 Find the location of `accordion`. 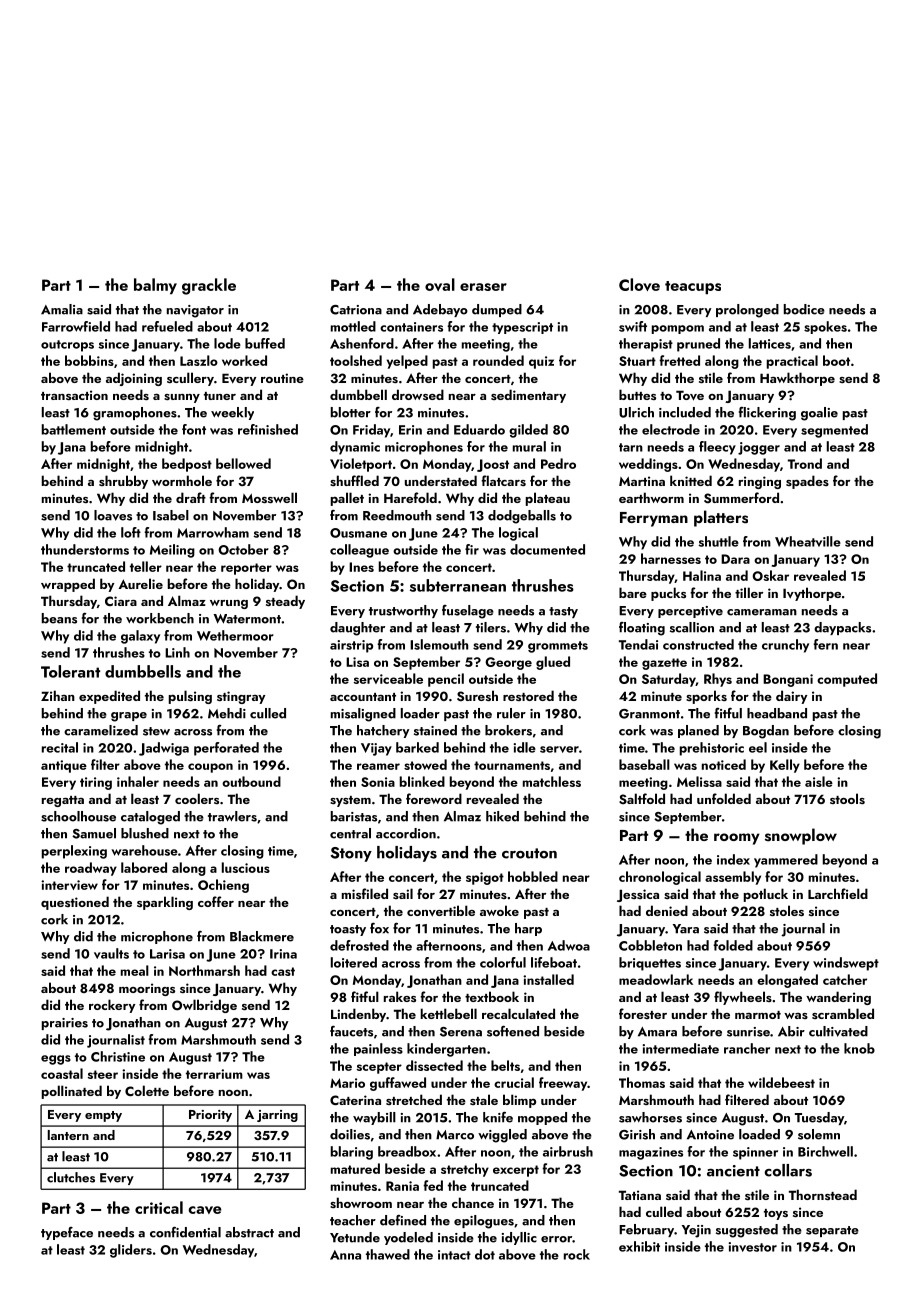

accordion is located at coordinates (406, 833).
